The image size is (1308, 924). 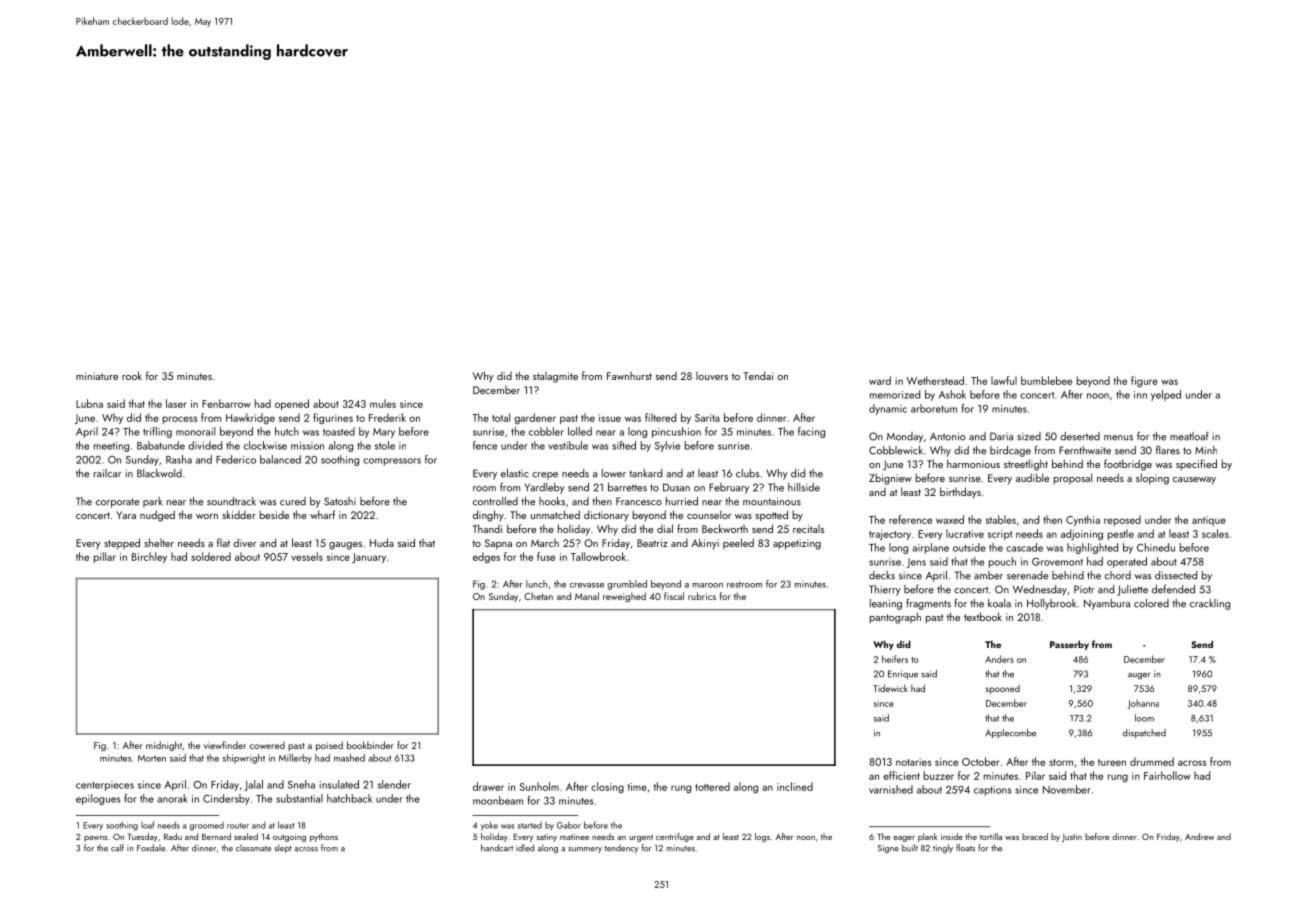 What do you see at coordinates (1026, 465) in the screenshot?
I see `streetlight` at bounding box center [1026, 465].
